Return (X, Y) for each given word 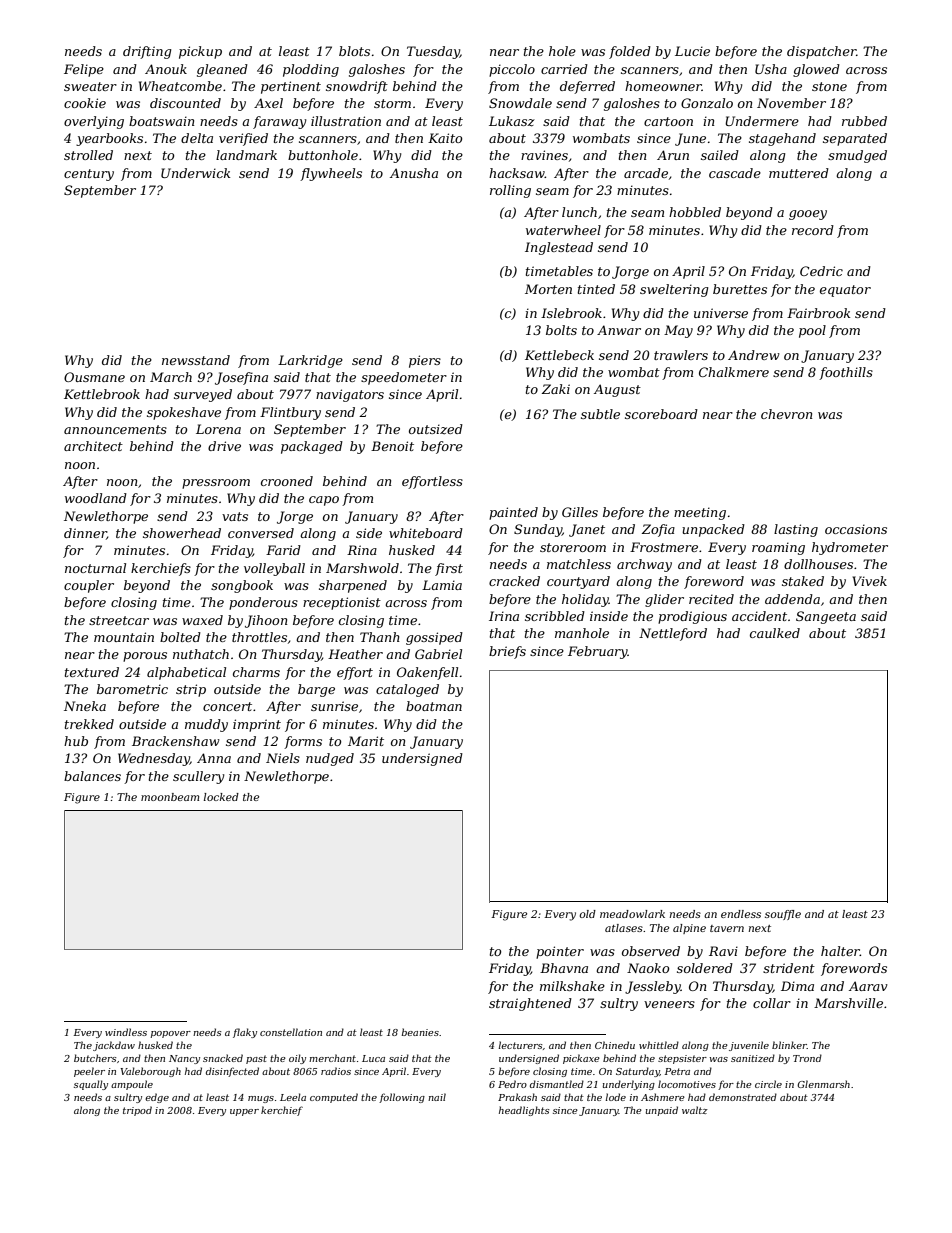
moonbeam (170, 797)
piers (425, 361)
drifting (147, 52)
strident (789, 968)
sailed (720, 155)
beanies (420, 1032)
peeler (89, 1072)
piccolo (512, 70)
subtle (600, 414)
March (171, 377)
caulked (775, 633)
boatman (434, 706)
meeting (700, 513)
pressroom (216, 484)
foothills (846, 373)
